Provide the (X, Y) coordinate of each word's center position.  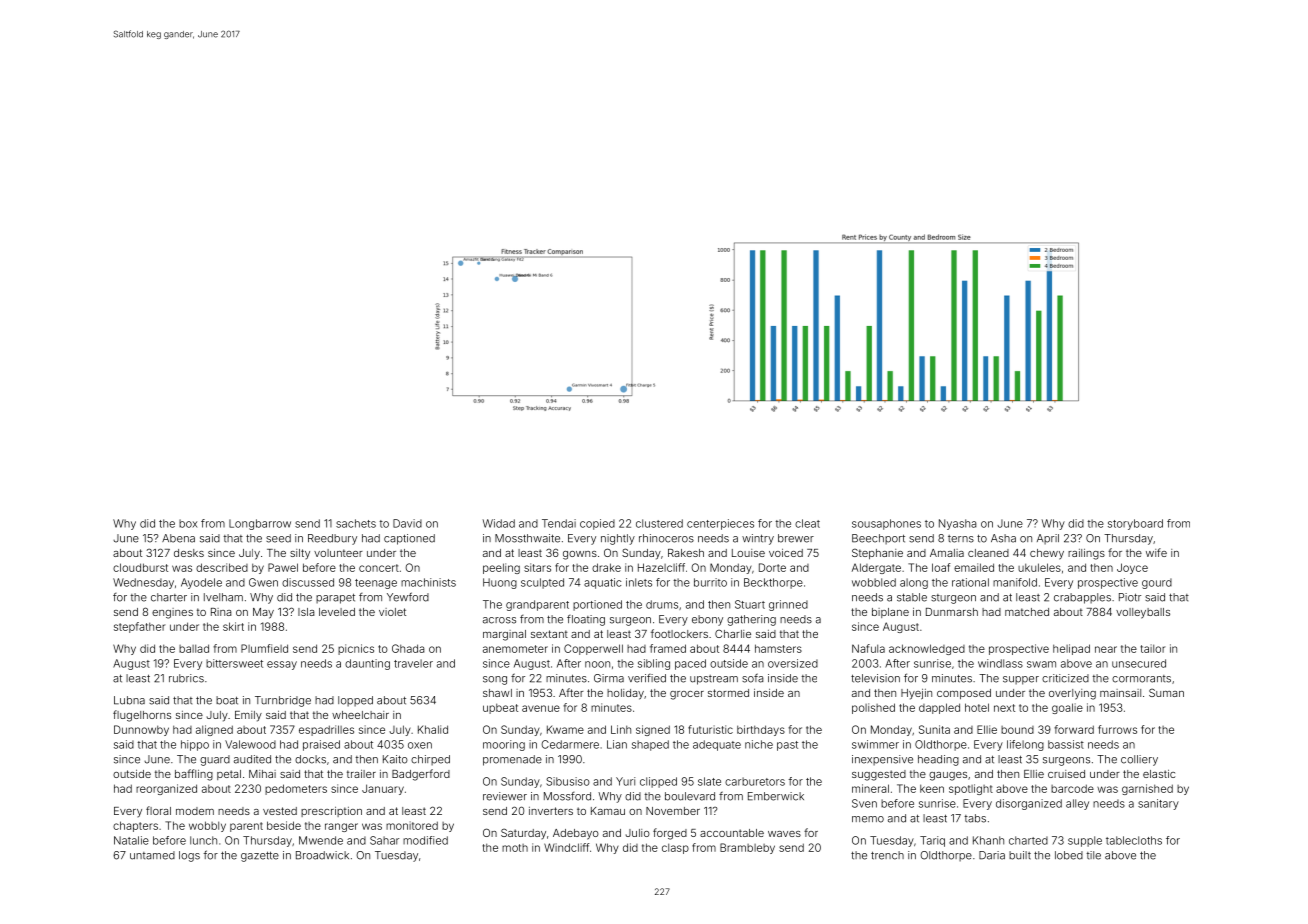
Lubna (129, 700)
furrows (1117, 729)
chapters (135, 826)
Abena (178, 538)
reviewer (505, 796)
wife (1156, 552)
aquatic (602, 583)
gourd (1157, 583)
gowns (580, 555)
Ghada (408, 648)
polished (873, 708)
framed (668, 648)
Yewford (408, 597)
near (1106, 649)
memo (868, 819)
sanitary (1158, 804)
